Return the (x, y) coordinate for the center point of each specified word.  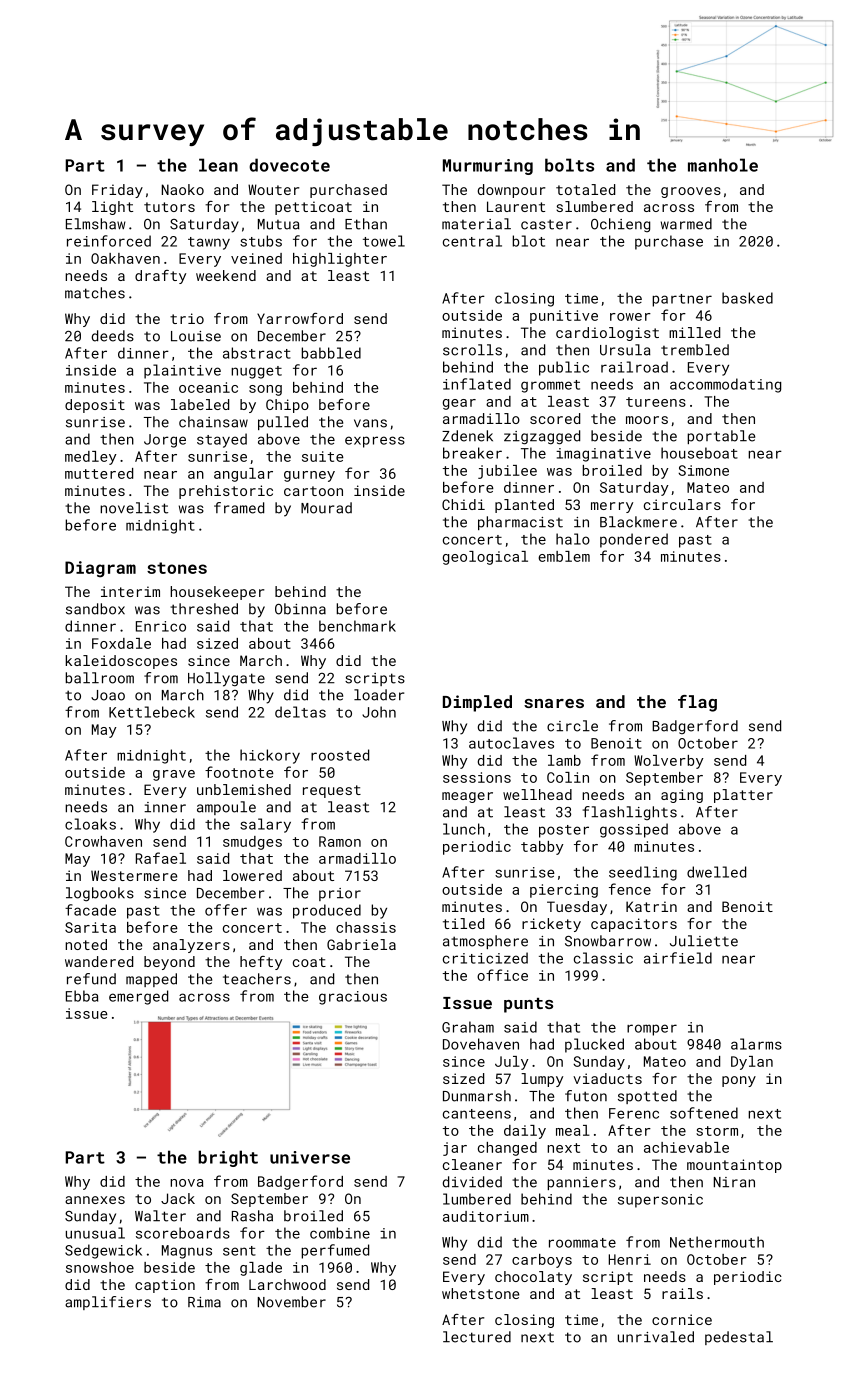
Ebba (82, 996)
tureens (656, 402)
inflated (477, 384)
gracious (353, 998)
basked (747, 298)
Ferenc (634, 1113)
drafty (160, 277)
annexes (95, 1200)
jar (455, 1149)
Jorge (165, 441)
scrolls (472, 350)
